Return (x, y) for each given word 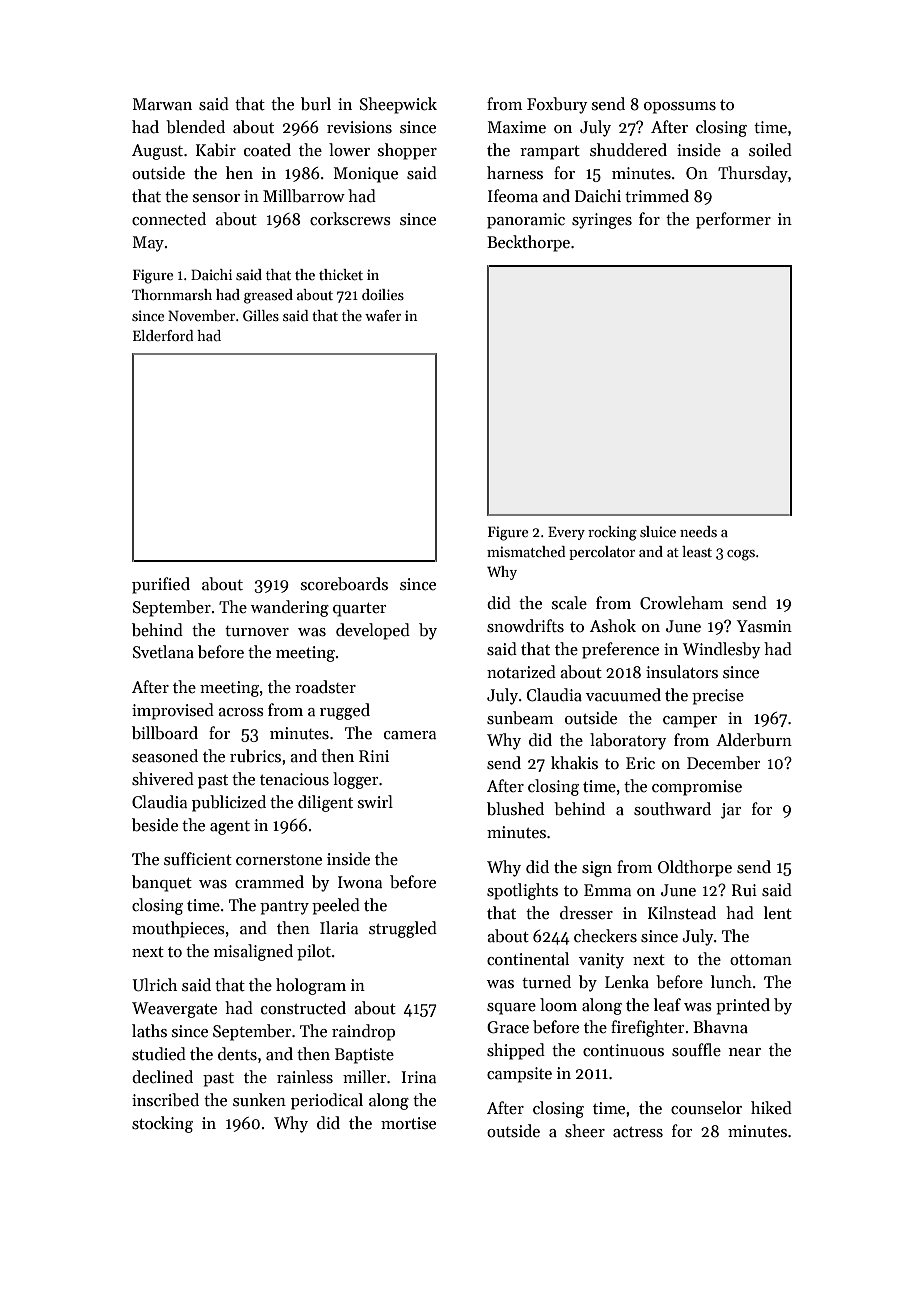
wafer (383, 315)
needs (698, 531)
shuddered (628, 150)
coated (267, 150)
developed (373, 631)
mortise (408, 1123)
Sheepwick (398, 105)
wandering (290, 608)
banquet (162, 883)
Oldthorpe (695, 868)
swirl (375, 802)
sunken (259, 1100)
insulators (682, 672)
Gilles (261, 315)
